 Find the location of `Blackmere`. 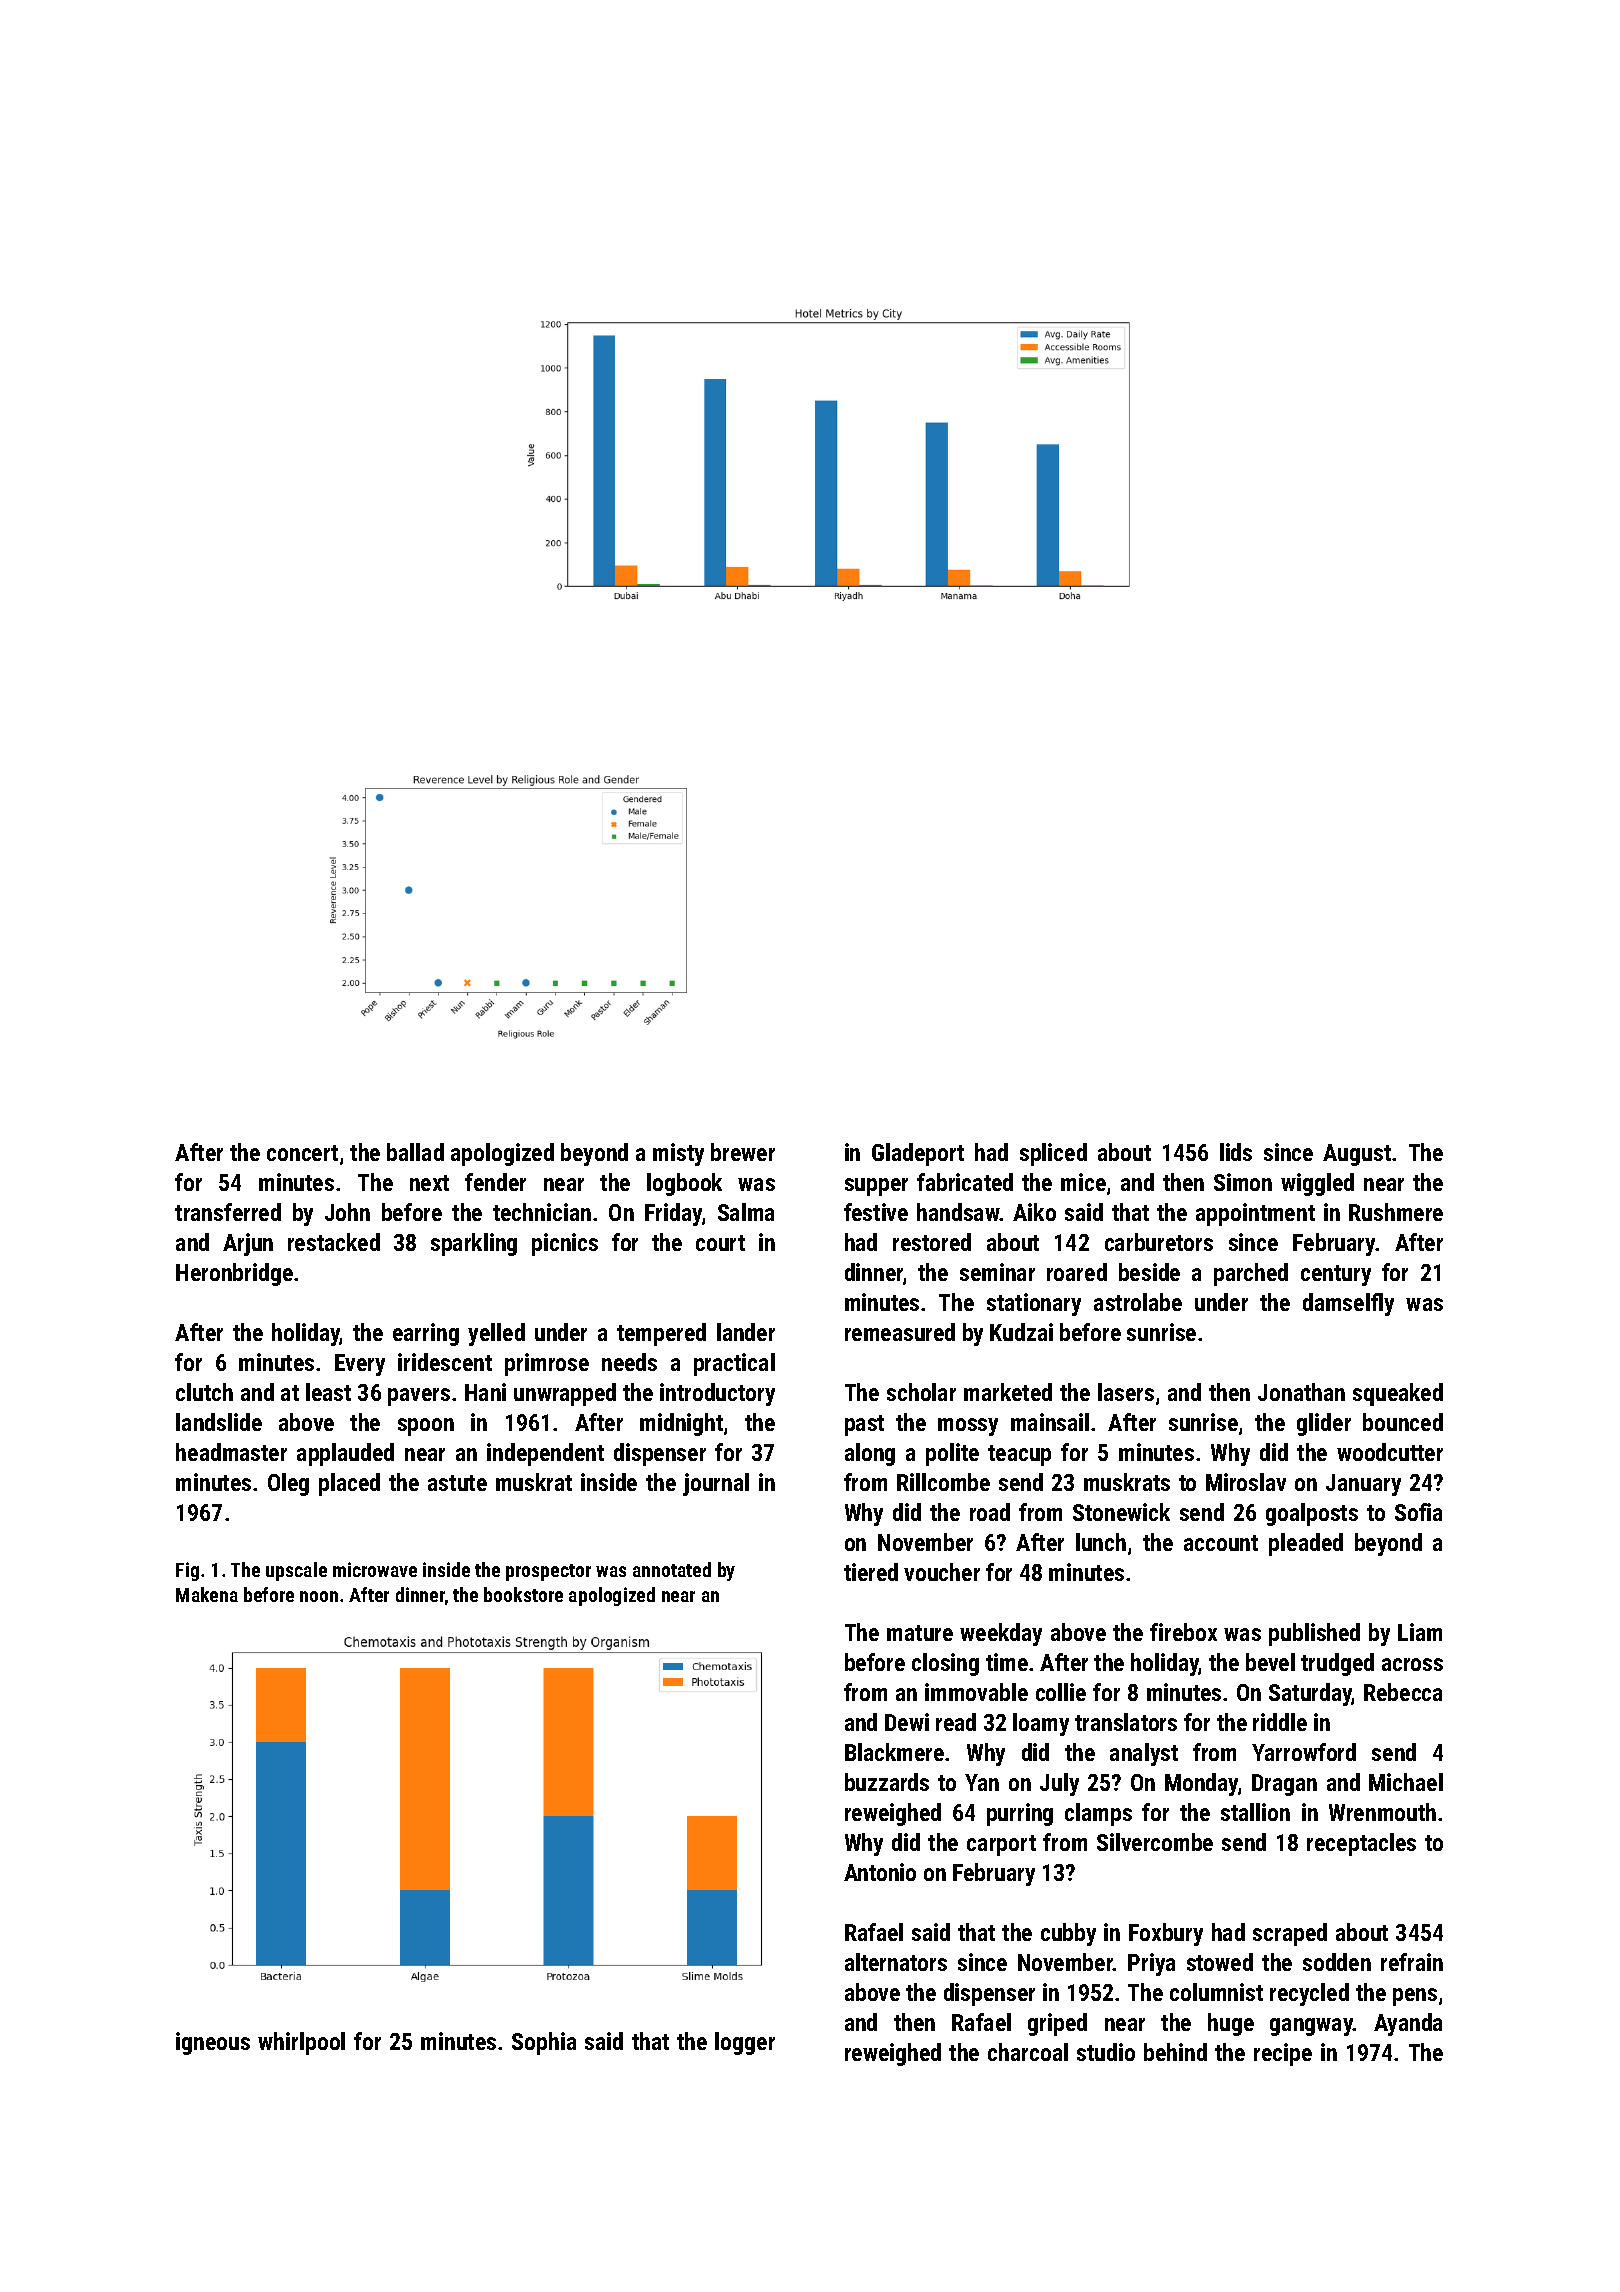

Blackmere is located at coordinates (894, 1752).
